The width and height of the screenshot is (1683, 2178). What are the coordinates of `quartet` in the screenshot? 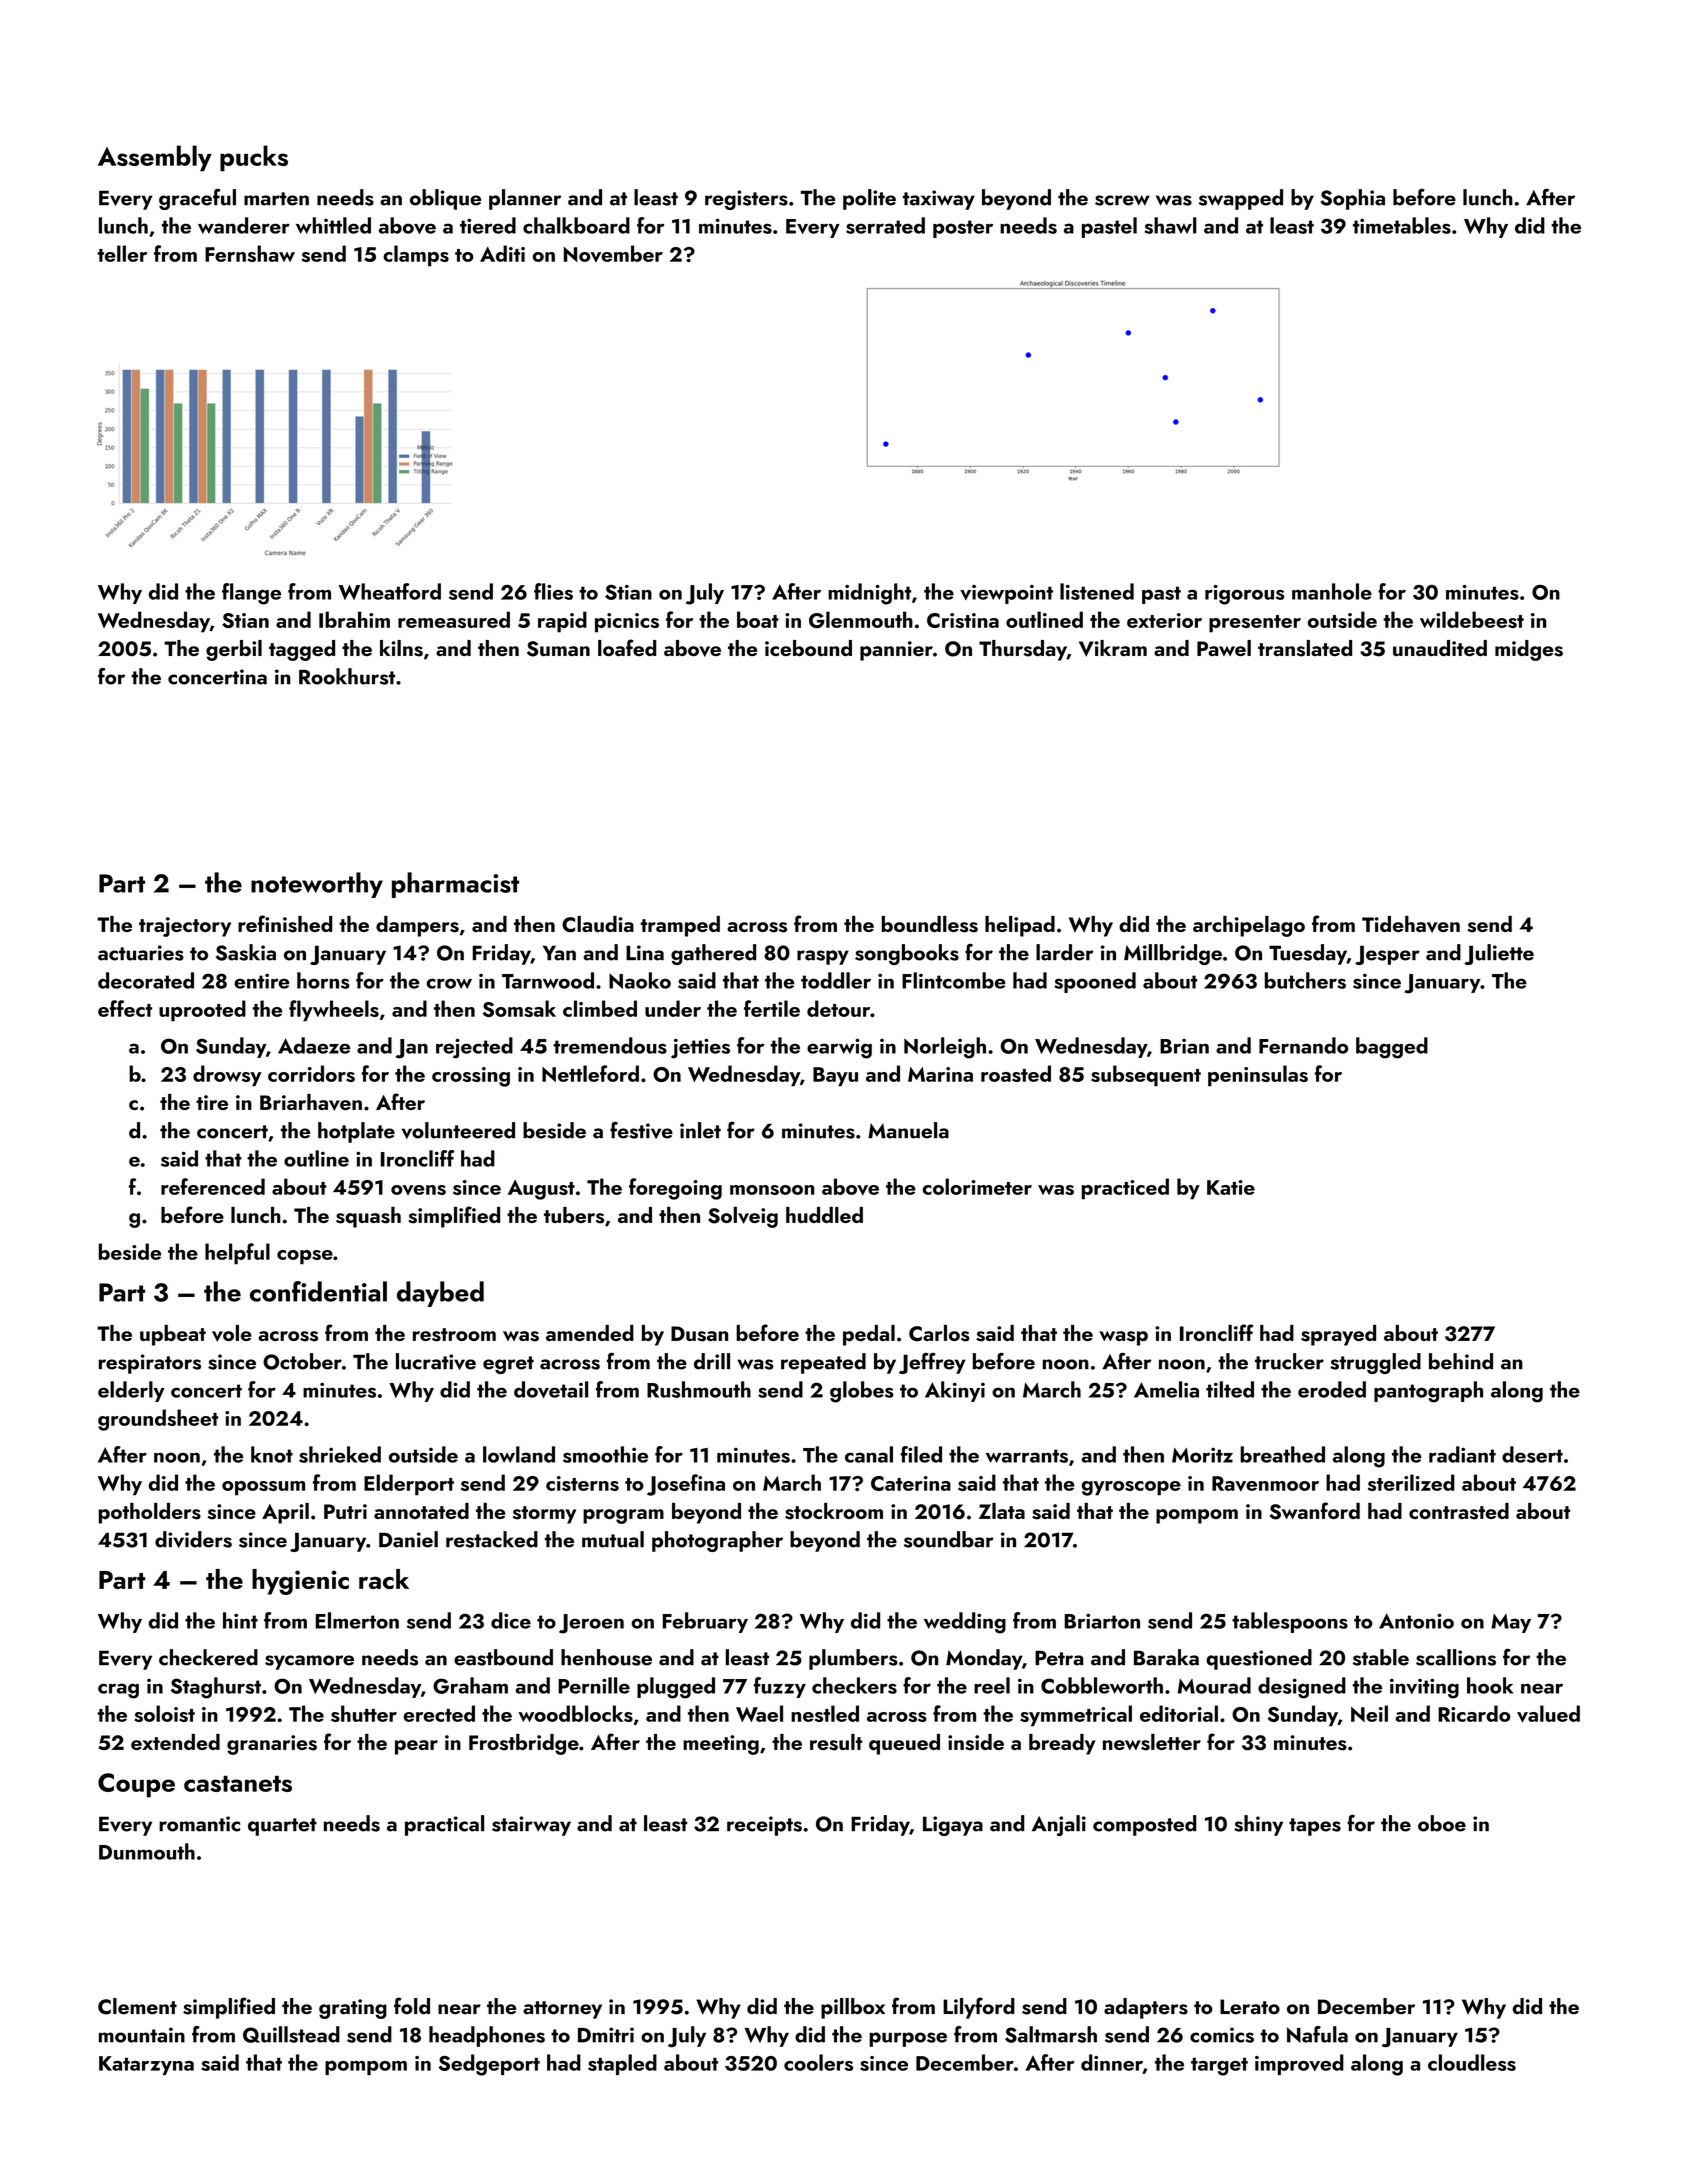 It's located at (282, 1827).
